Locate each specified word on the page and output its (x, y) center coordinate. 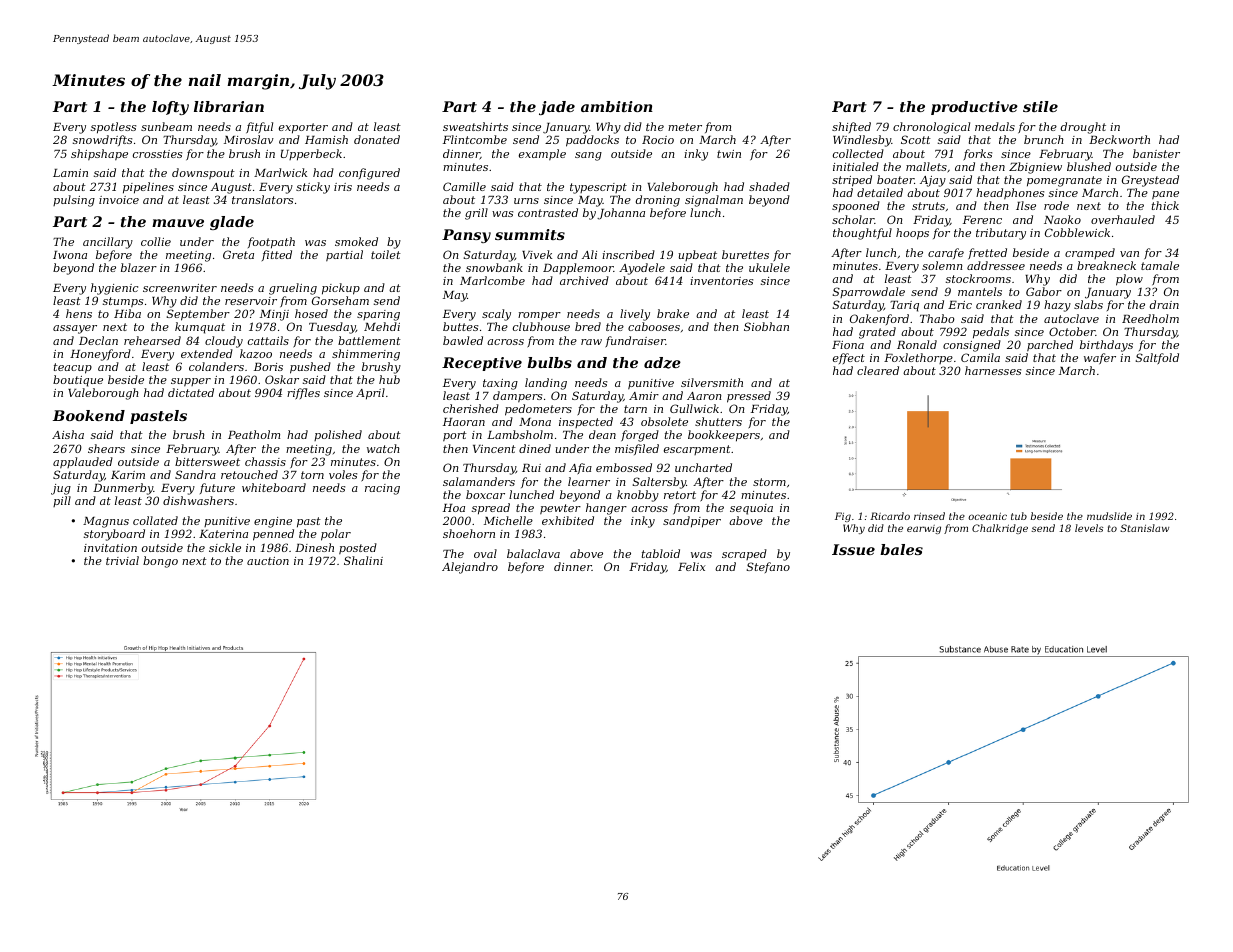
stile (1040, 106)
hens (79, 313)
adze (662, 363)
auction (268, 561)
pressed (749, 397)
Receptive (482, 364)
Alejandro (470, 568)
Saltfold (1157, 359)
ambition (617, 106)
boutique (78, 381)
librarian (229, 106)
